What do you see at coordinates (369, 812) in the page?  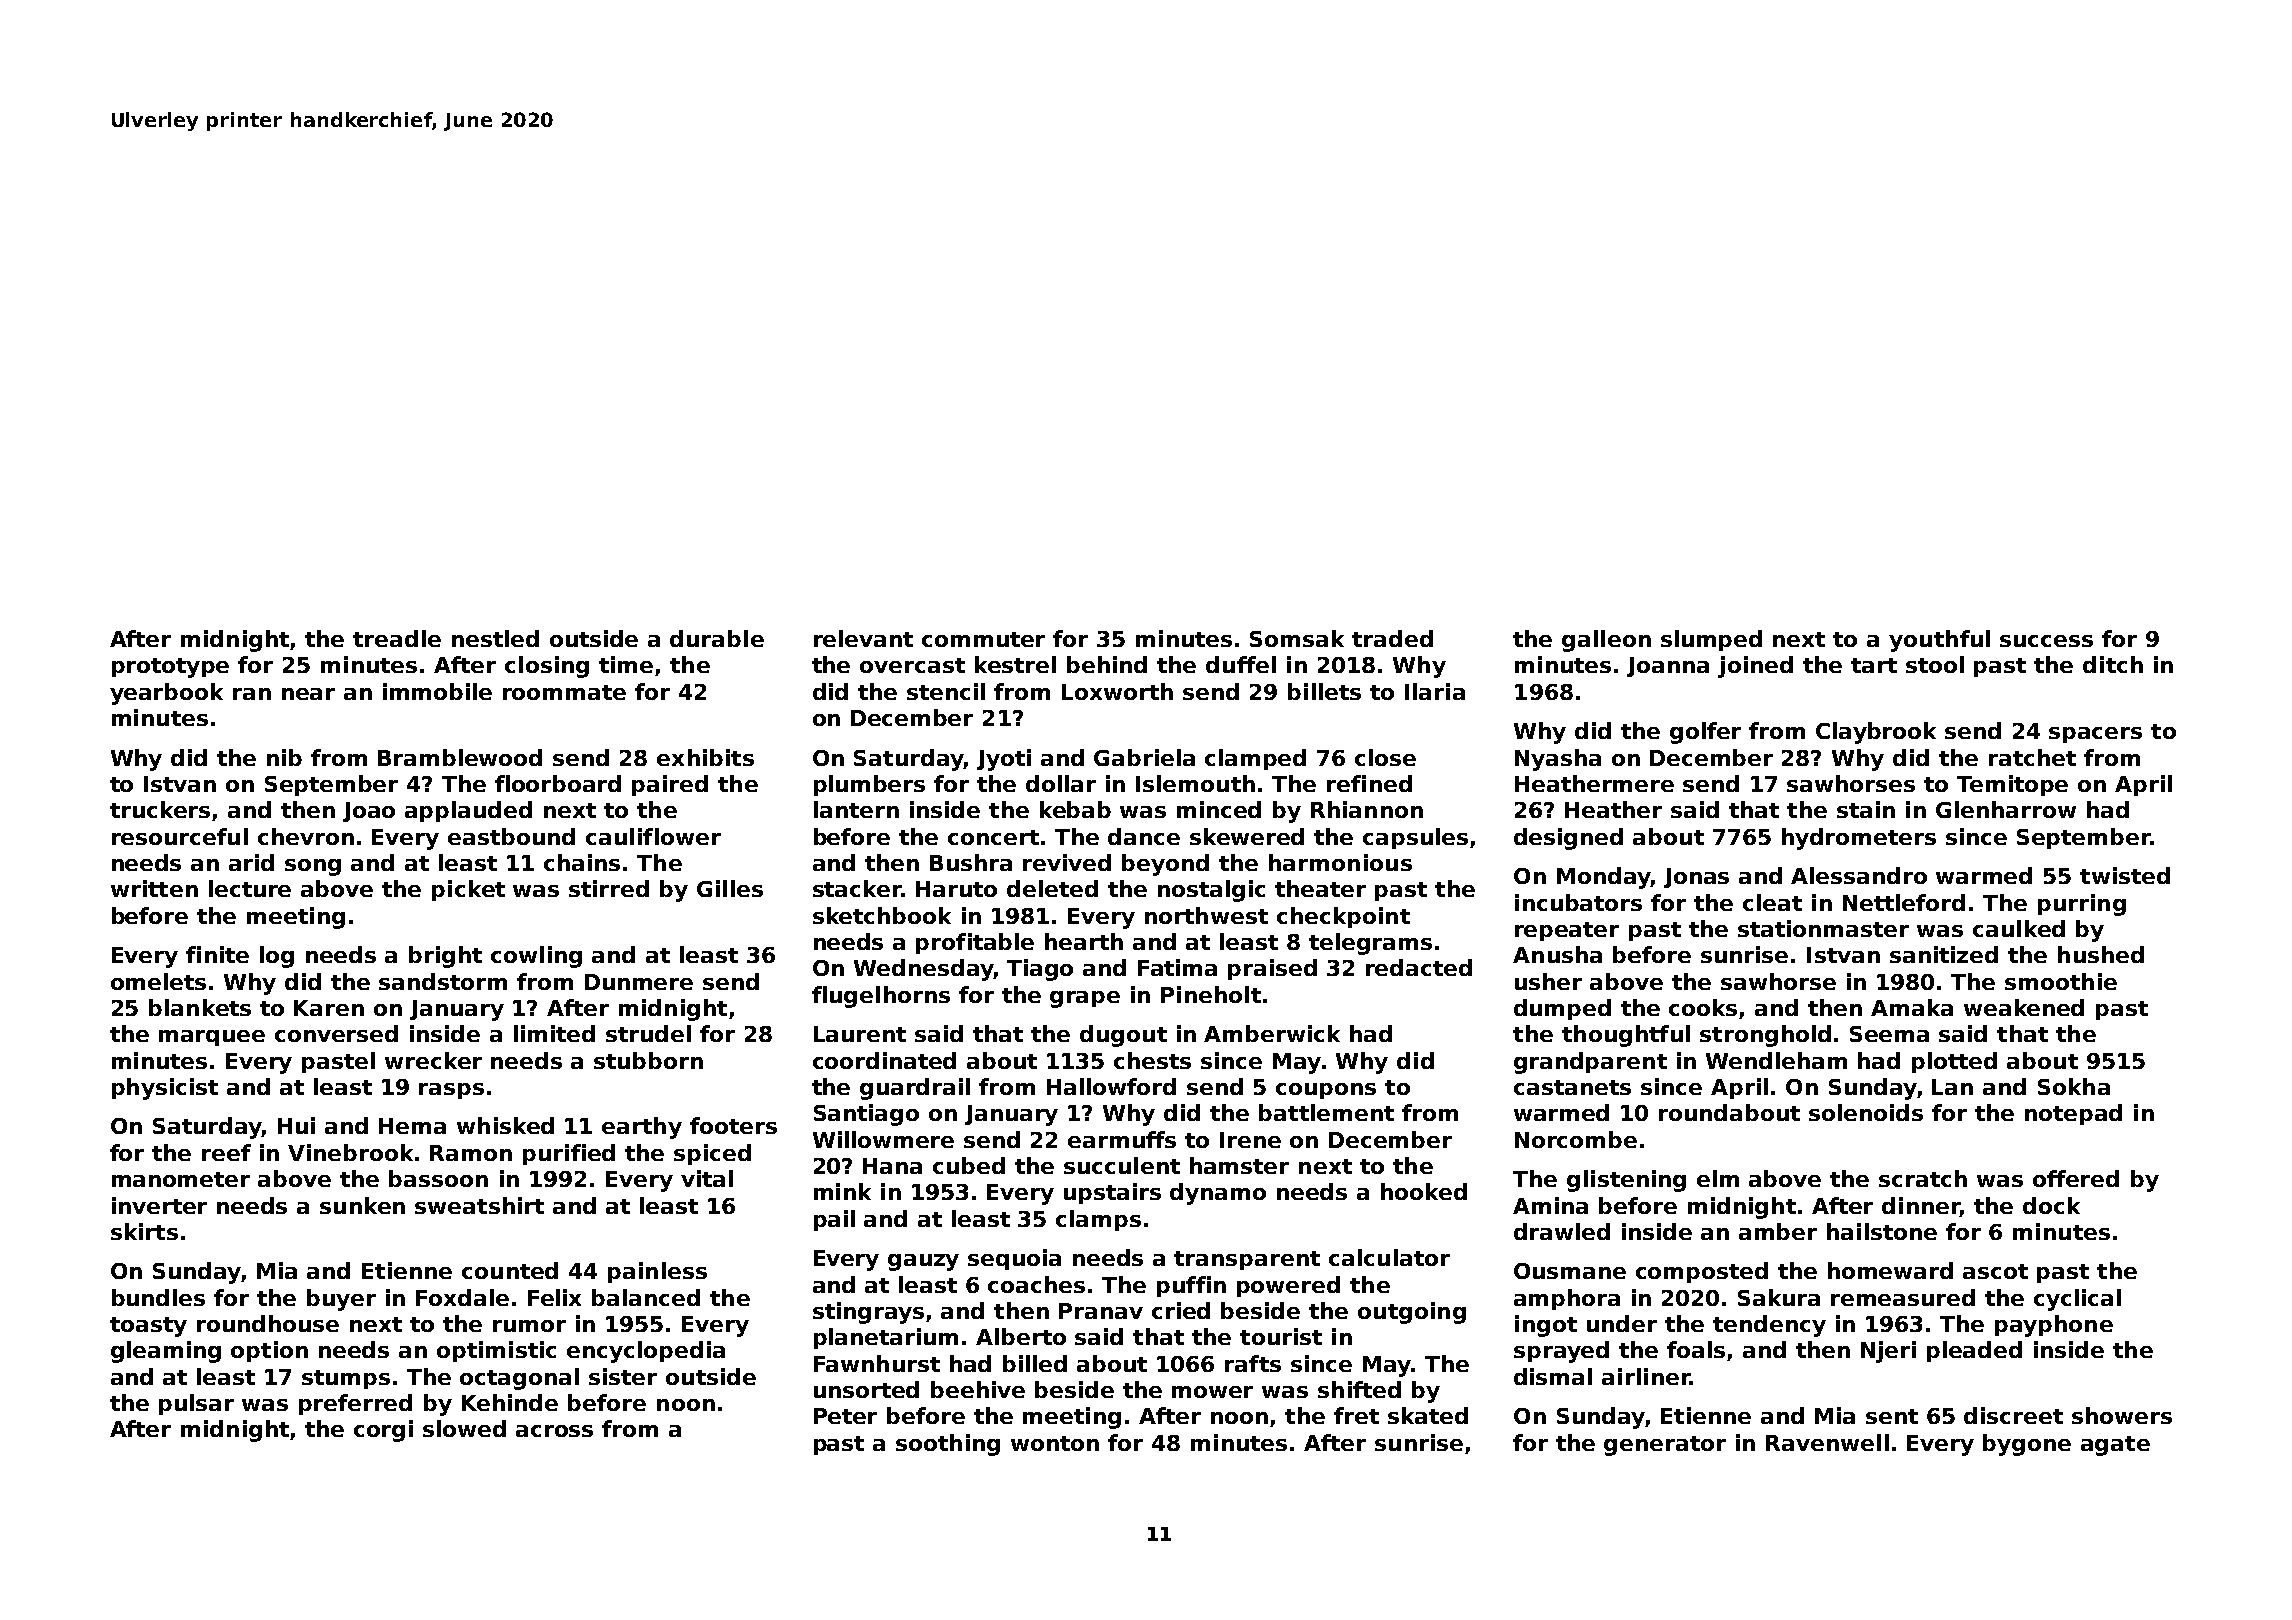 I see `Joao` at bounding box center [369, 812].
